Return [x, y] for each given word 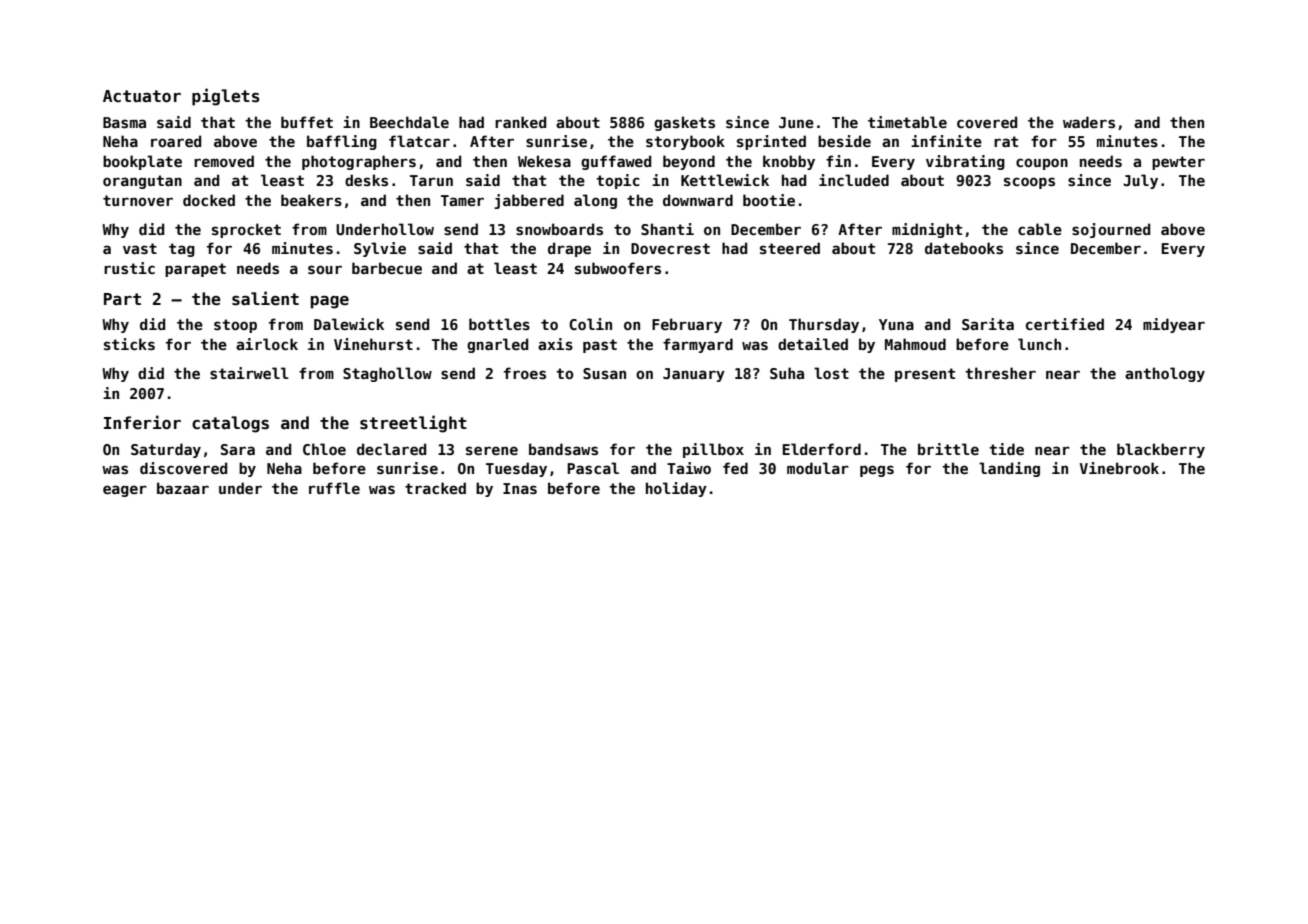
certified [1065, 324]
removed [224, 161]
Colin [590, 324]
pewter [1178, 163]
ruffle [334, 488]
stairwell [249, 373]
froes [525, 373]
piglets [226, 97]
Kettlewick [725, 180]
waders [1089, 122]
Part [122, 299]
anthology [1165, 374]
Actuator [142, 96]
